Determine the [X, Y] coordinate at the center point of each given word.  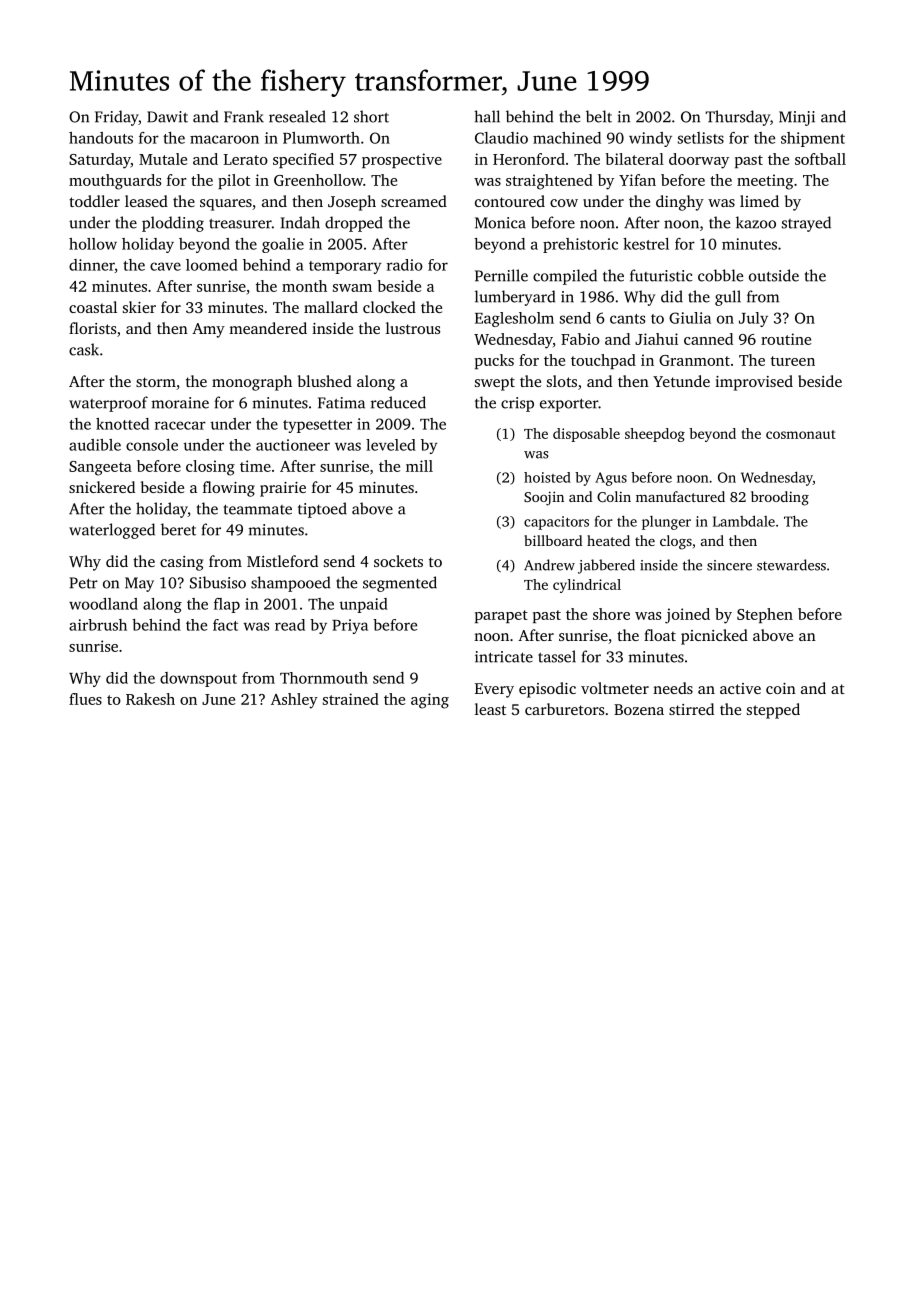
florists [92, 328]
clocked [389, 307]
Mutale [163, 159]
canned [708, 339]
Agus [611, 479]
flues [85, 699]
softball [820, 159]
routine [786, 339]
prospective [402, 160]
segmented [400, 584]
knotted [122, 424]
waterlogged [112, 531]
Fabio [580, 339]
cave [165, 266]
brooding [780, 498]
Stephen [765, 615]
